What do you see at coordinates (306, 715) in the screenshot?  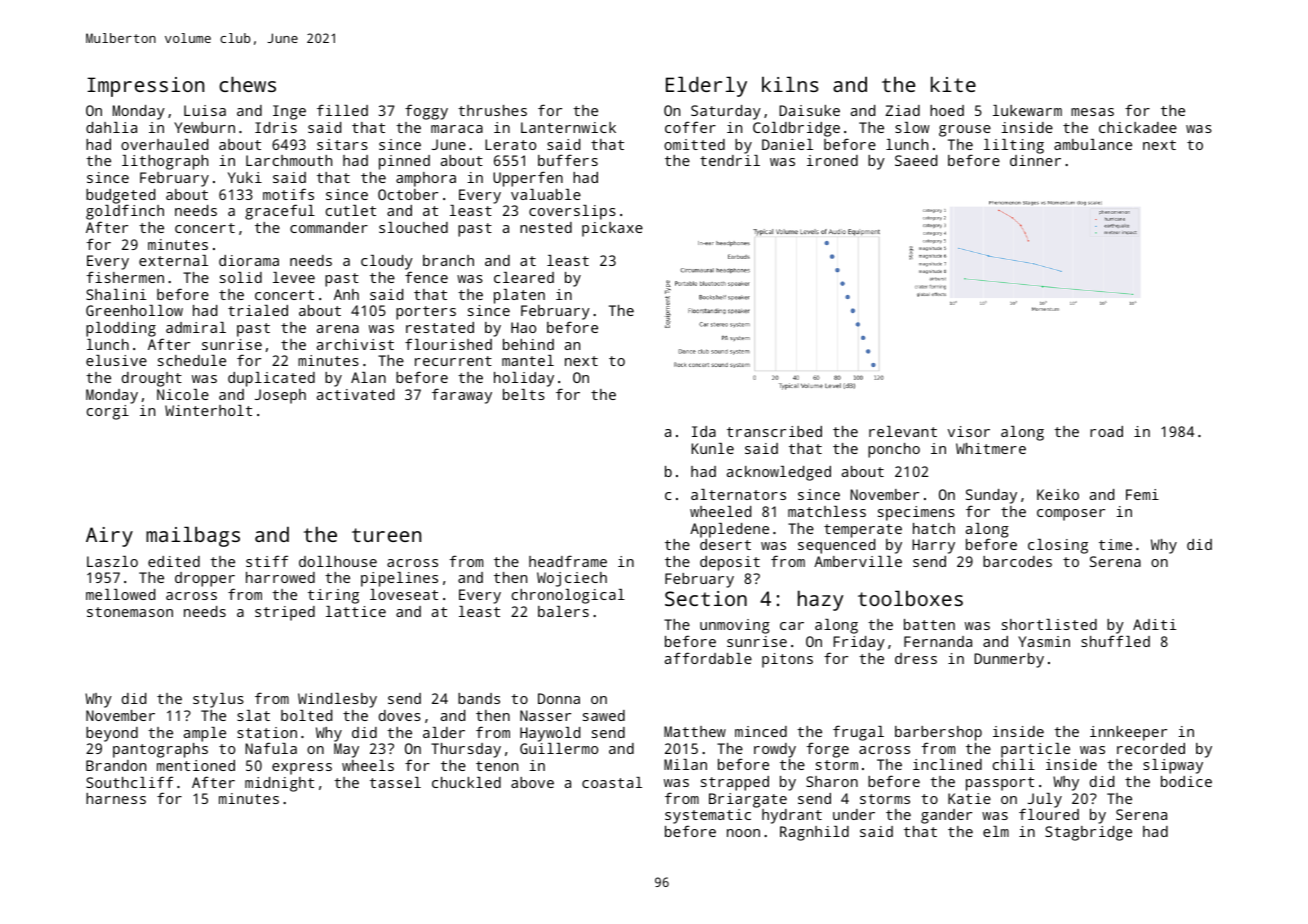 I see `bolted` at bounding box center [306, 715].
